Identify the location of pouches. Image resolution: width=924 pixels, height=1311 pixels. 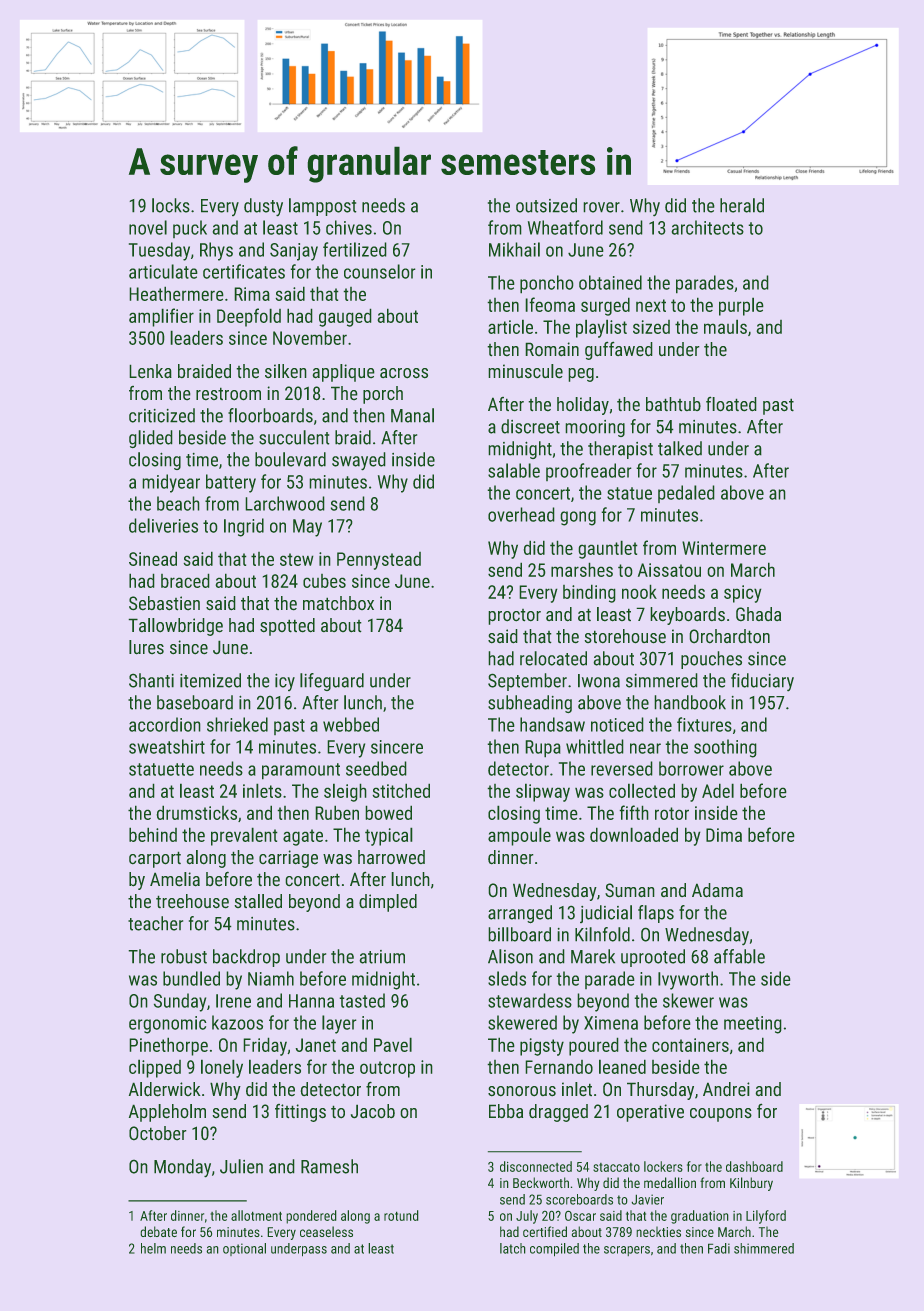
(711, 660).
